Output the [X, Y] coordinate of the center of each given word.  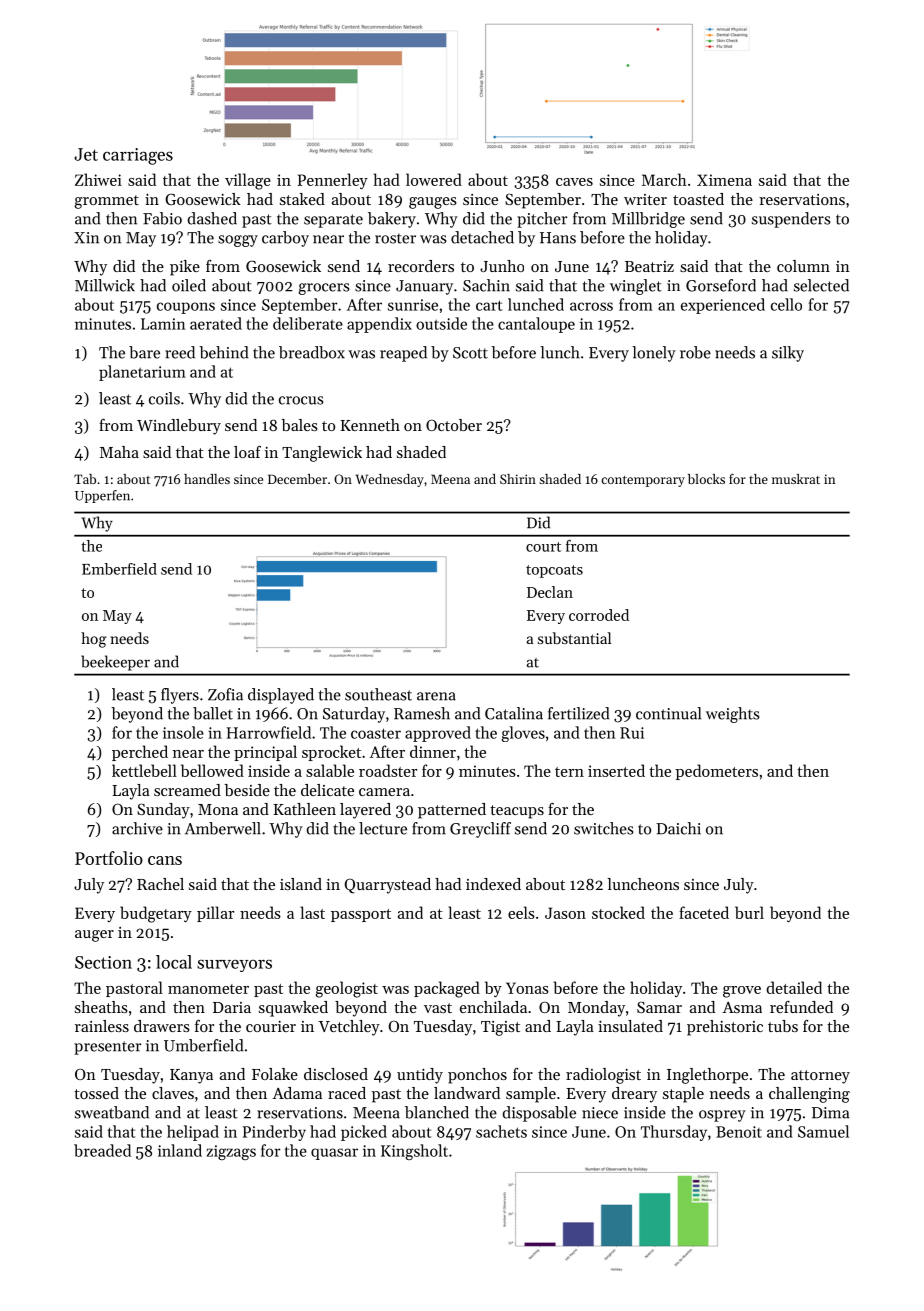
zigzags [231, 1152]
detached [482, 237]
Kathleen [304, 809]
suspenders [791, 220]
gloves [523, 734]
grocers [324, 289]
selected [821, 285]
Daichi [678, 828]
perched [140, 753]
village [248, 181]
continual [668, 713]
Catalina [514, 713]
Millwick [105, 285]
